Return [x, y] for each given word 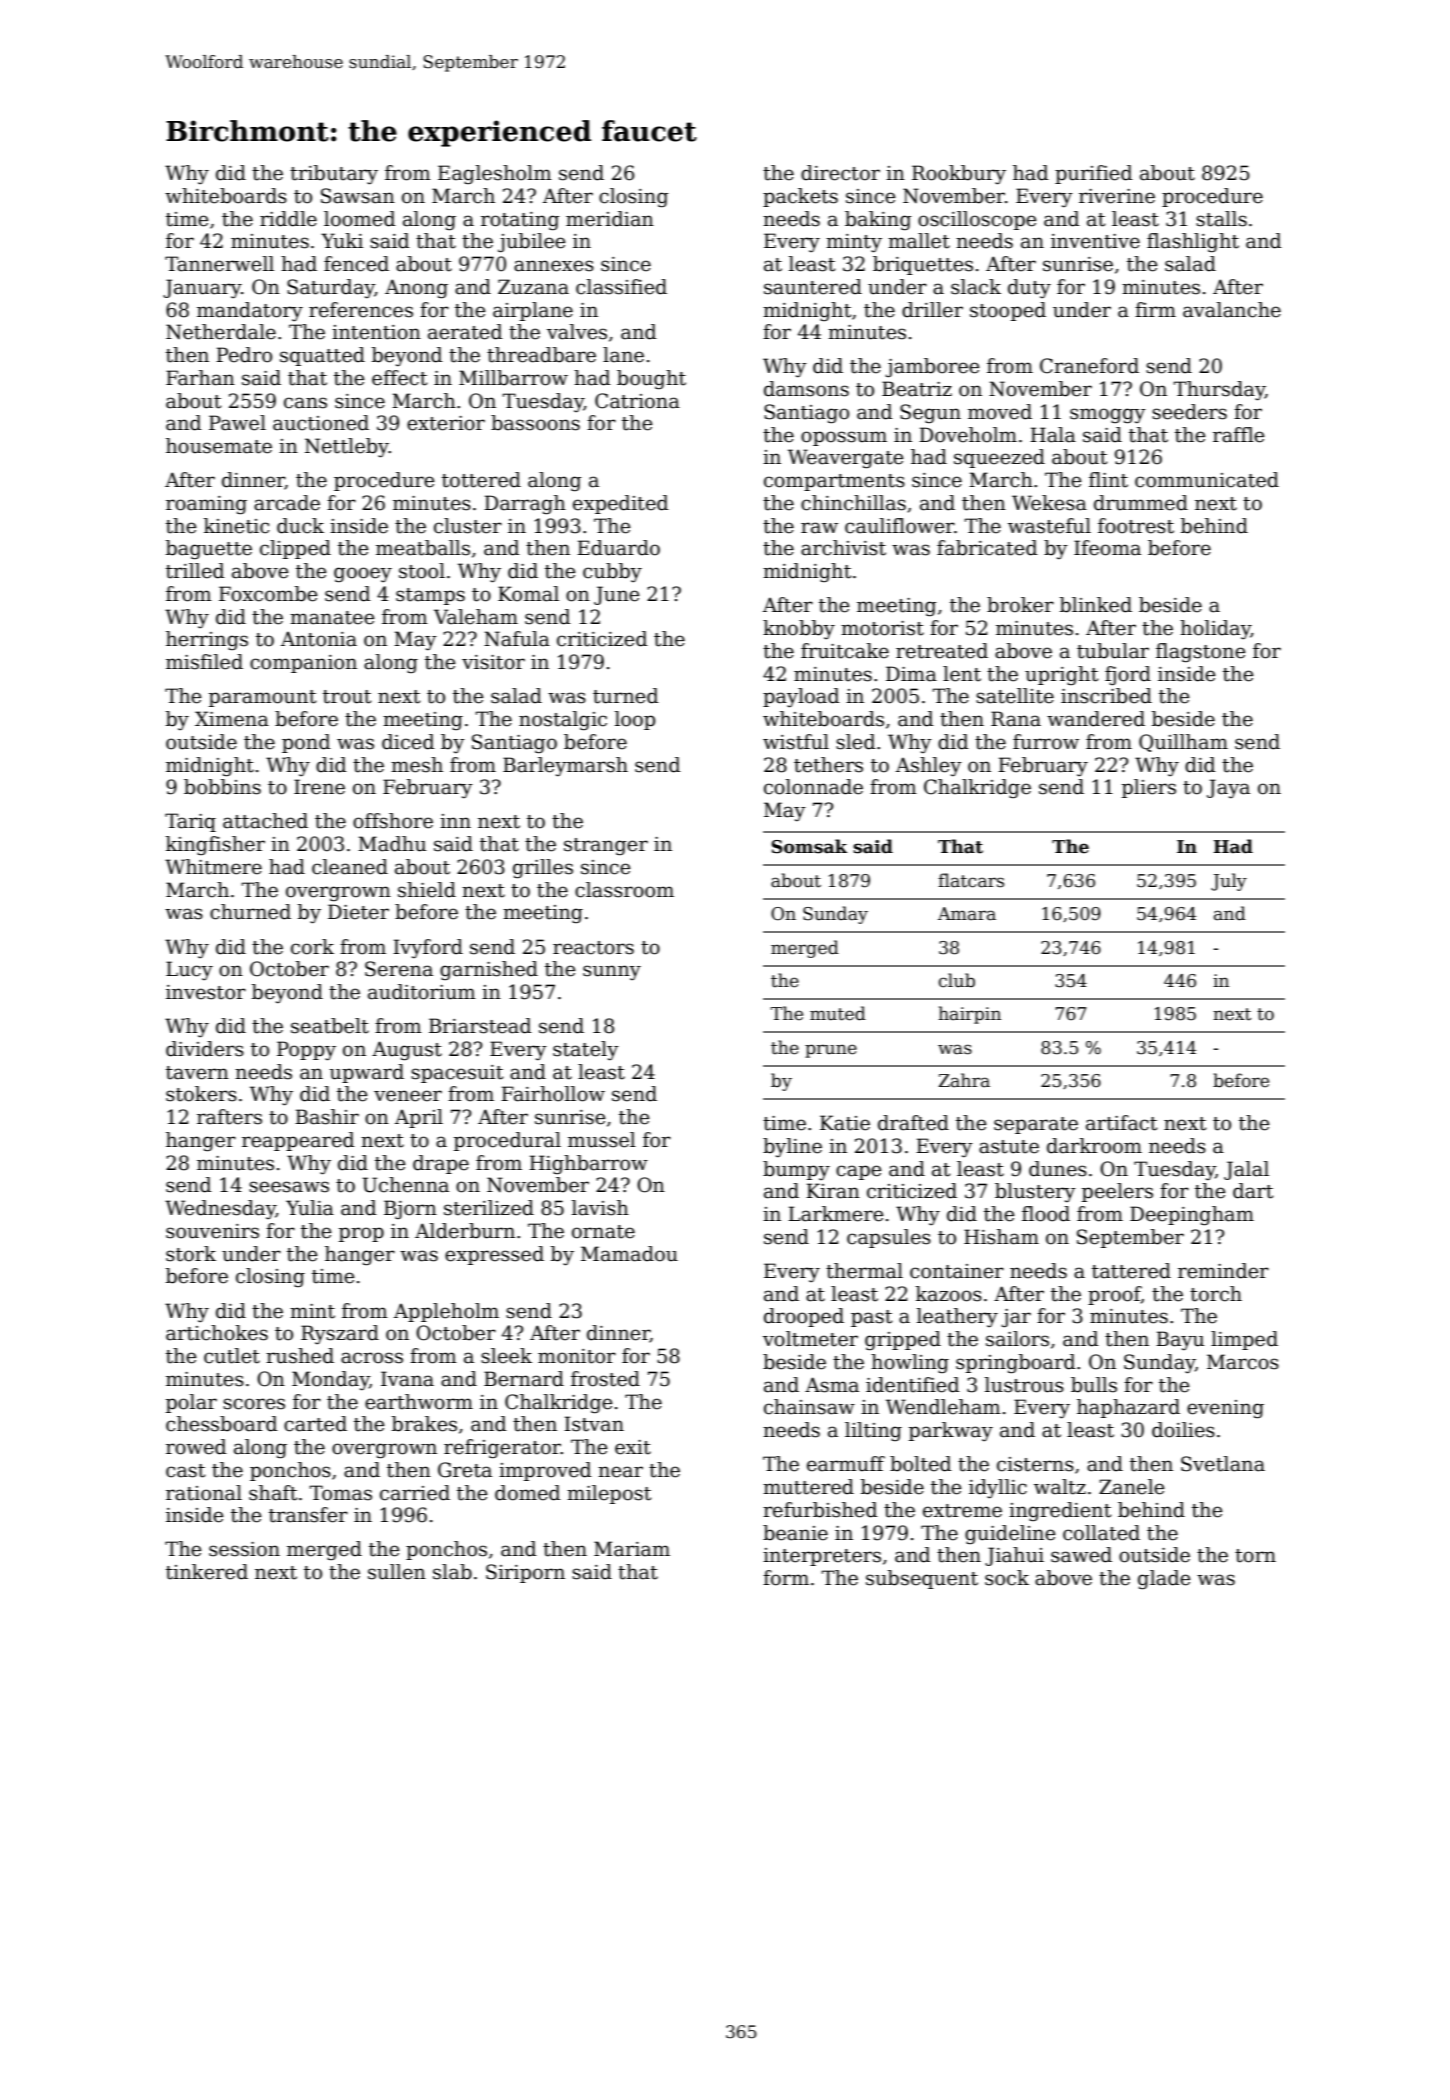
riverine [1117, 196]
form [786, 1578]
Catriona [637, 401]
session [244, 1549]
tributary [334, 175]
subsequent [922, 1579]
